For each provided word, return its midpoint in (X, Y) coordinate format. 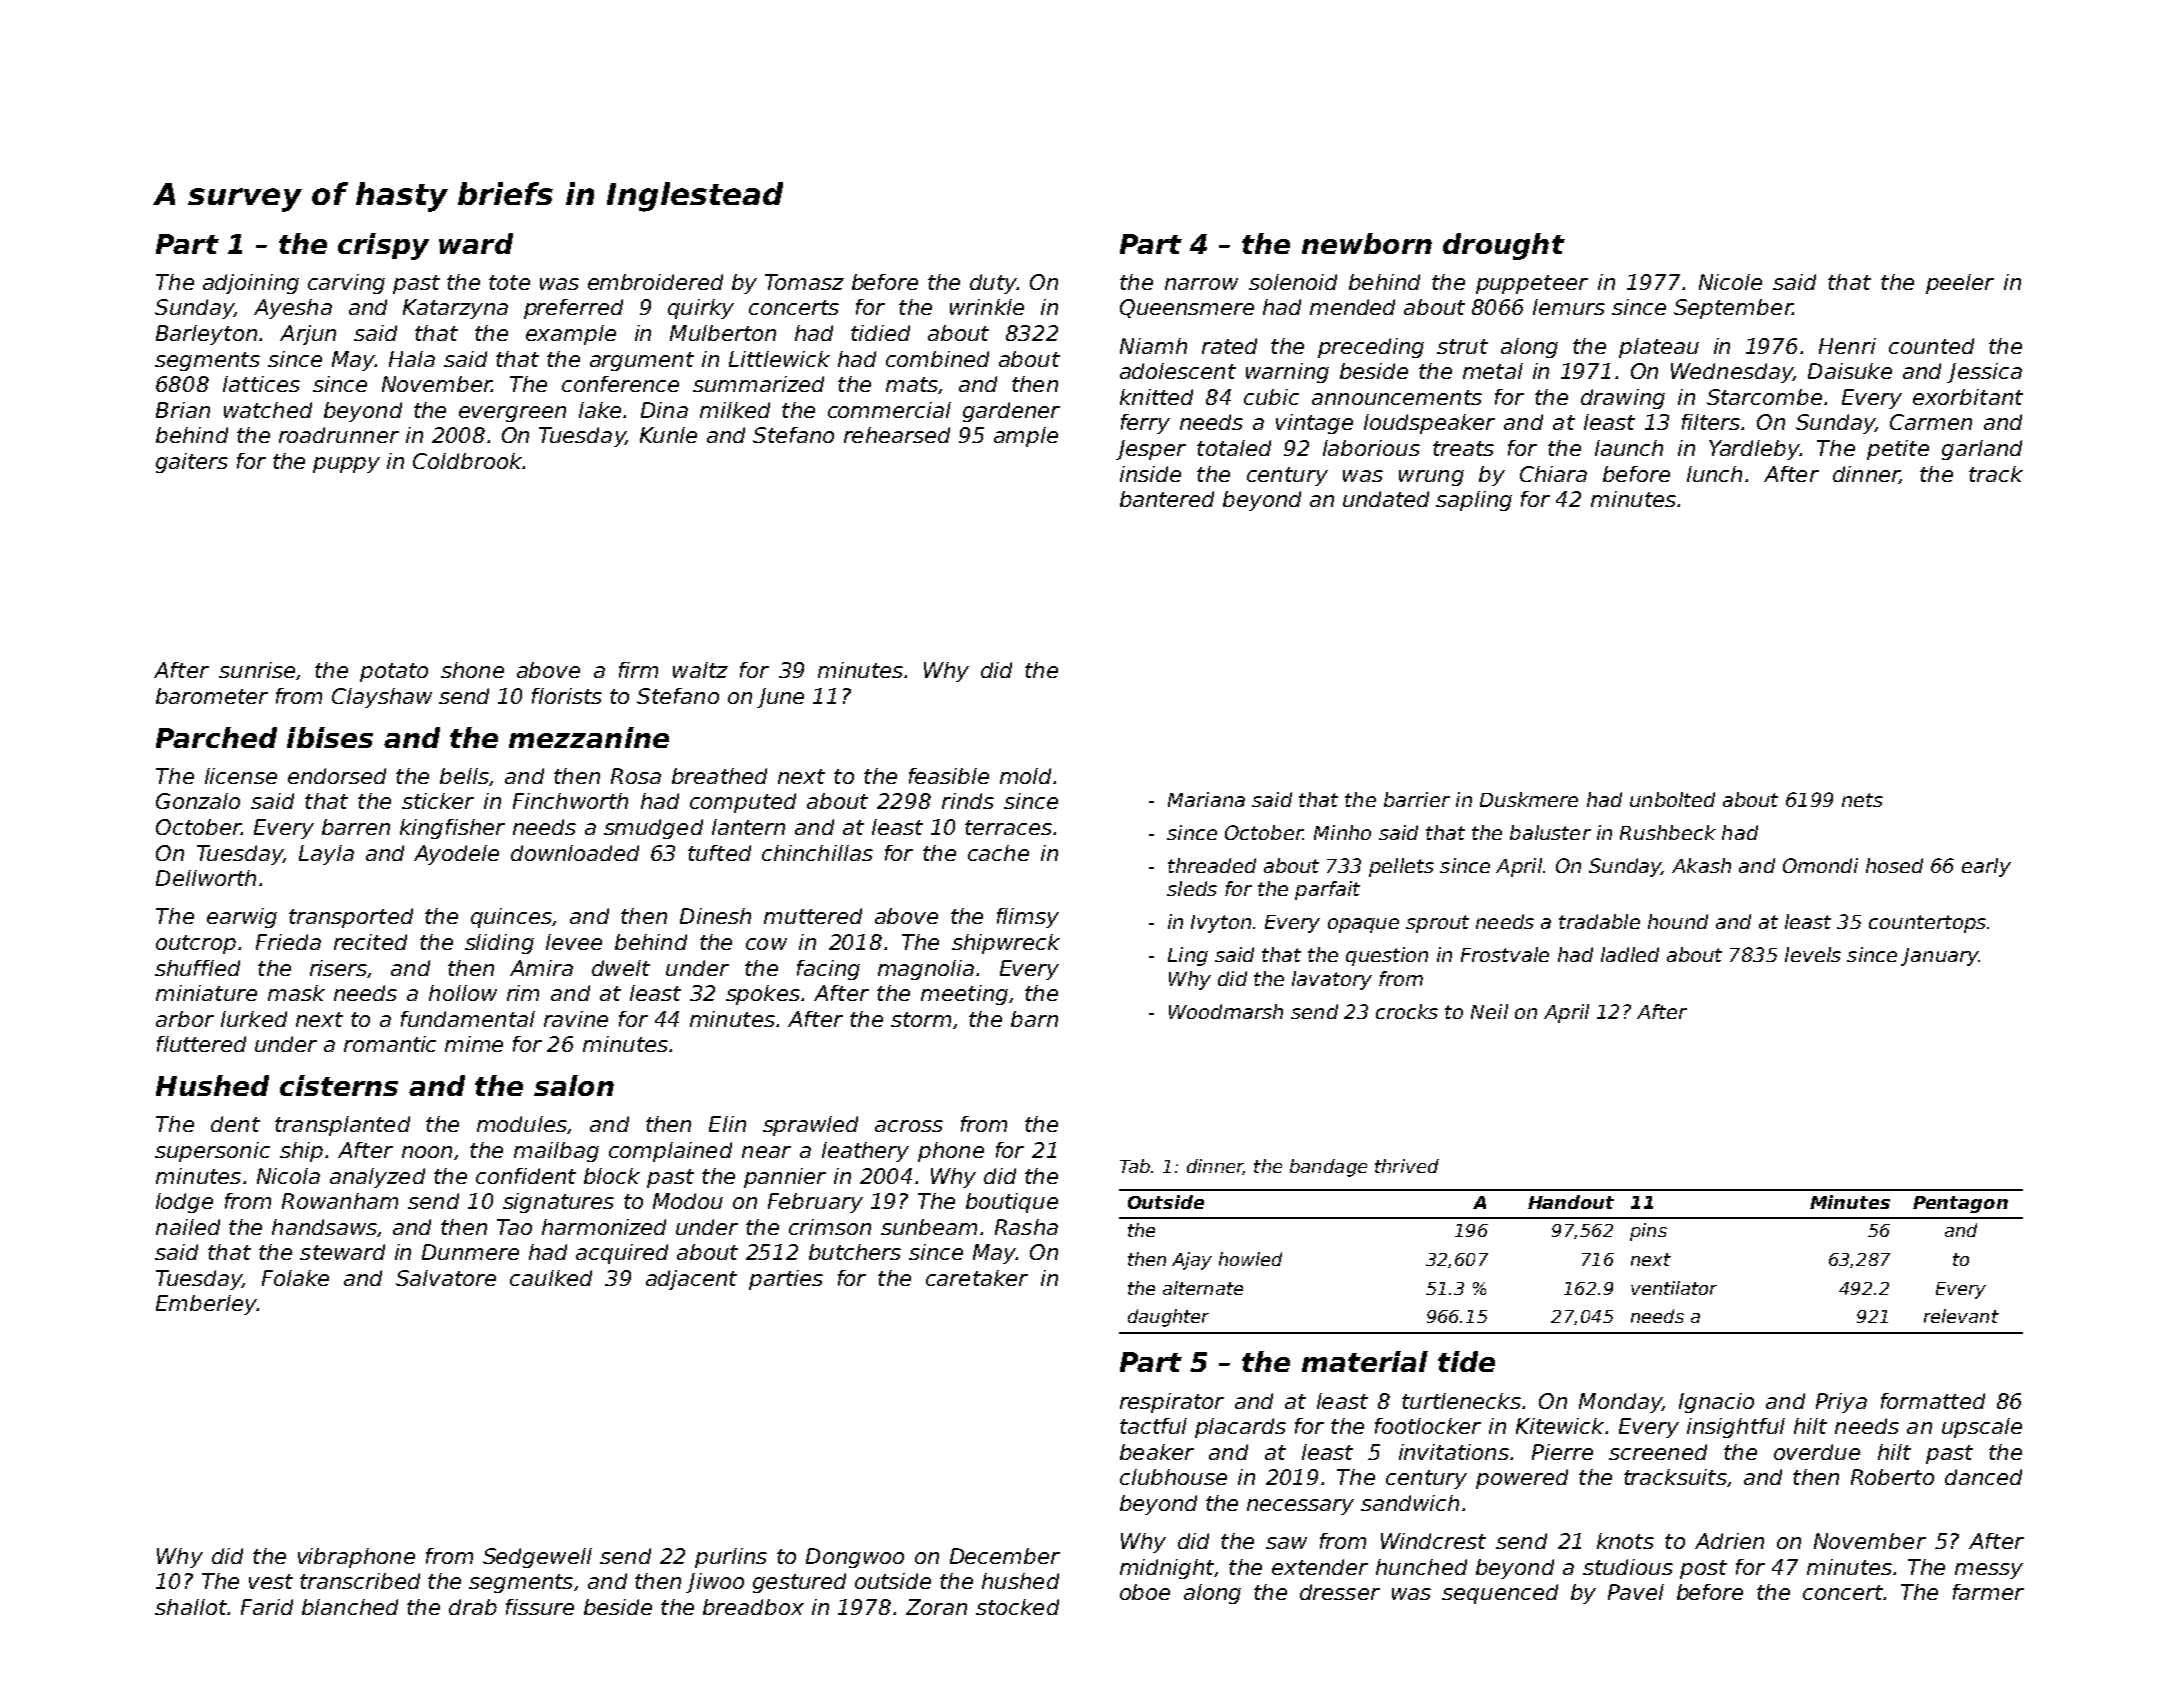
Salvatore (446, 1278)
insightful (1736, 1428)
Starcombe (1764, 397)
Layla (326, 855)
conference (620, 384)
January (1940, 957)
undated (1386, 499)
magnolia (926, 970)
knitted (1156, 397)
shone (472, 670)
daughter (1168, 1318)
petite (1898, 450)
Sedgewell (537, 1558)
